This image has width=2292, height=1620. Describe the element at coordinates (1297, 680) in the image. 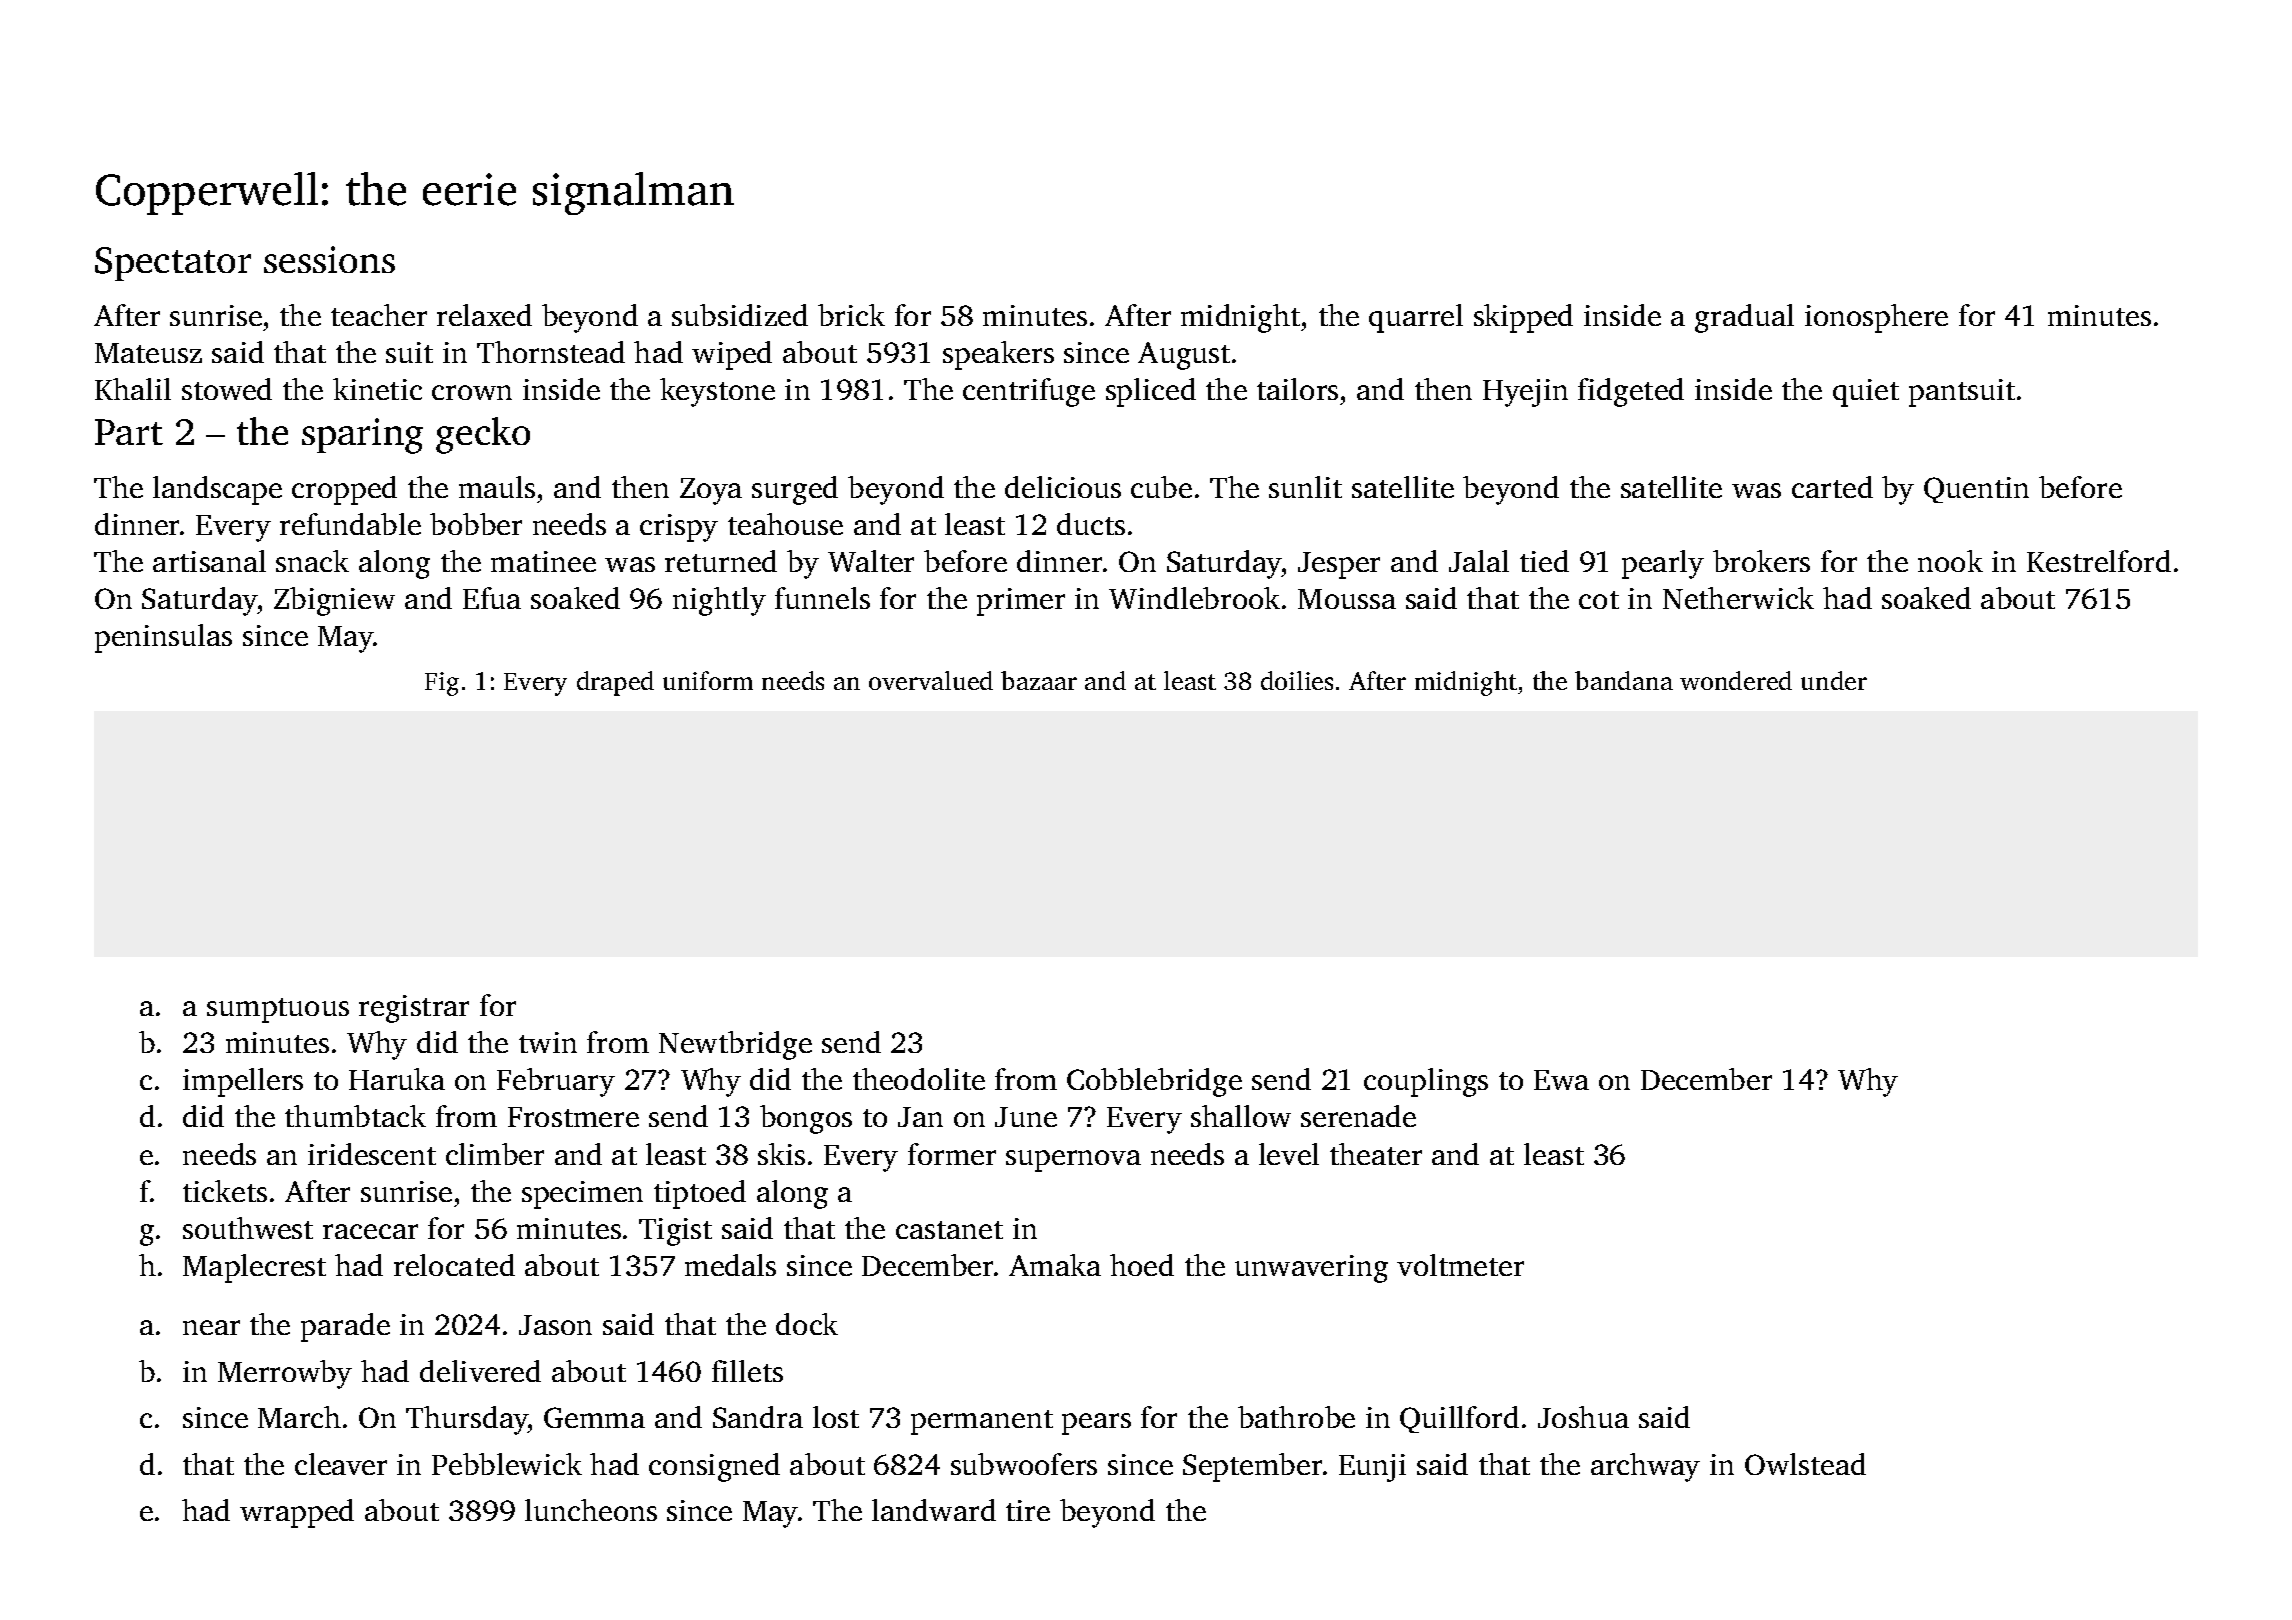

I see `doilies` at that location.
